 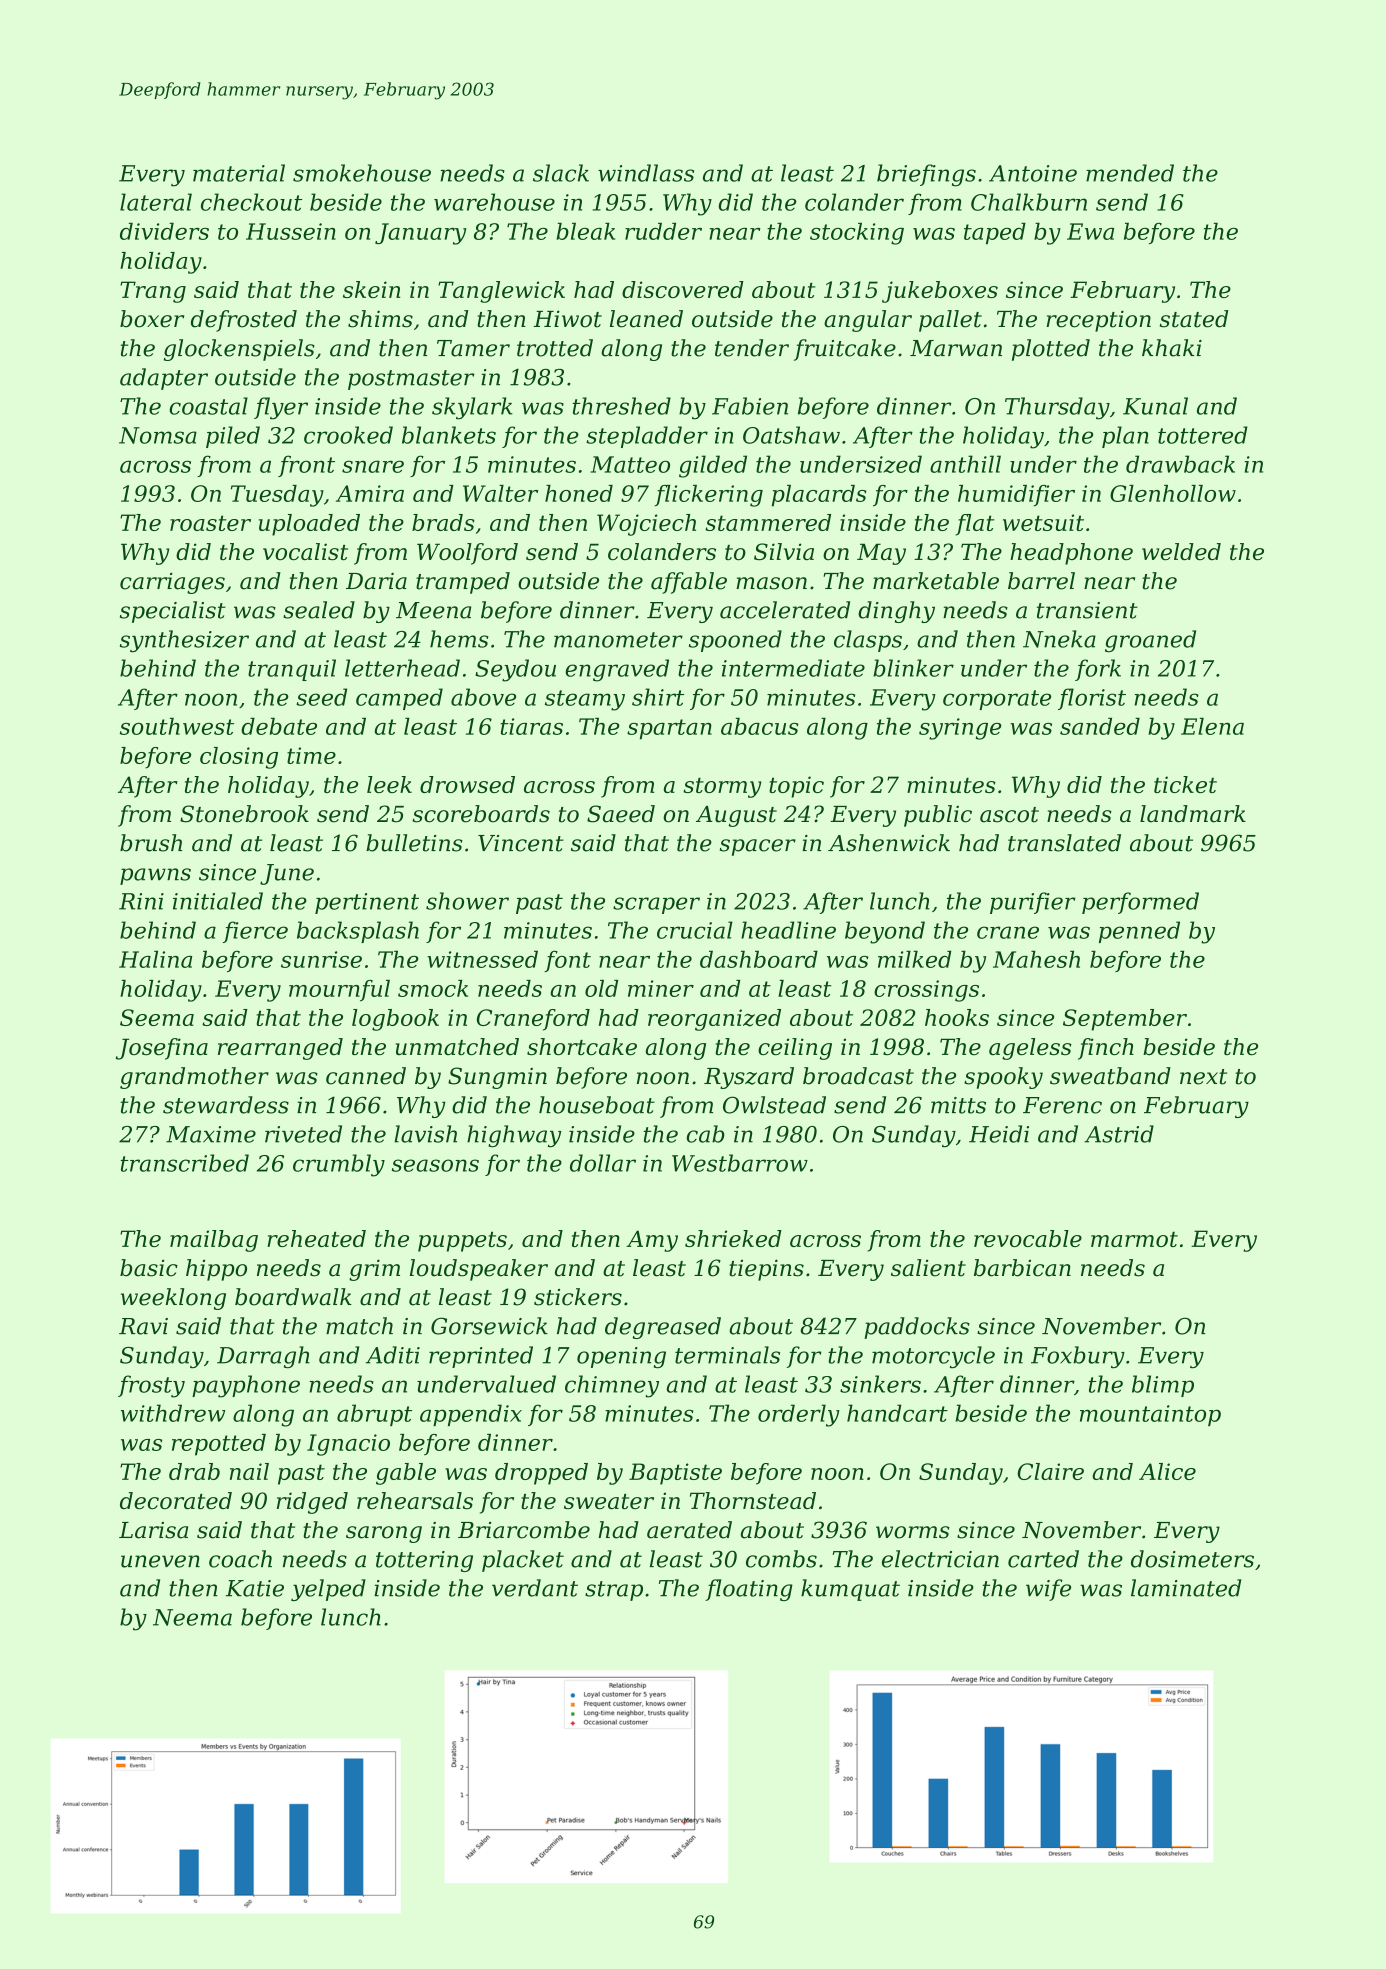 I want to click on motorcycle, so click(x=933, y=1357).
